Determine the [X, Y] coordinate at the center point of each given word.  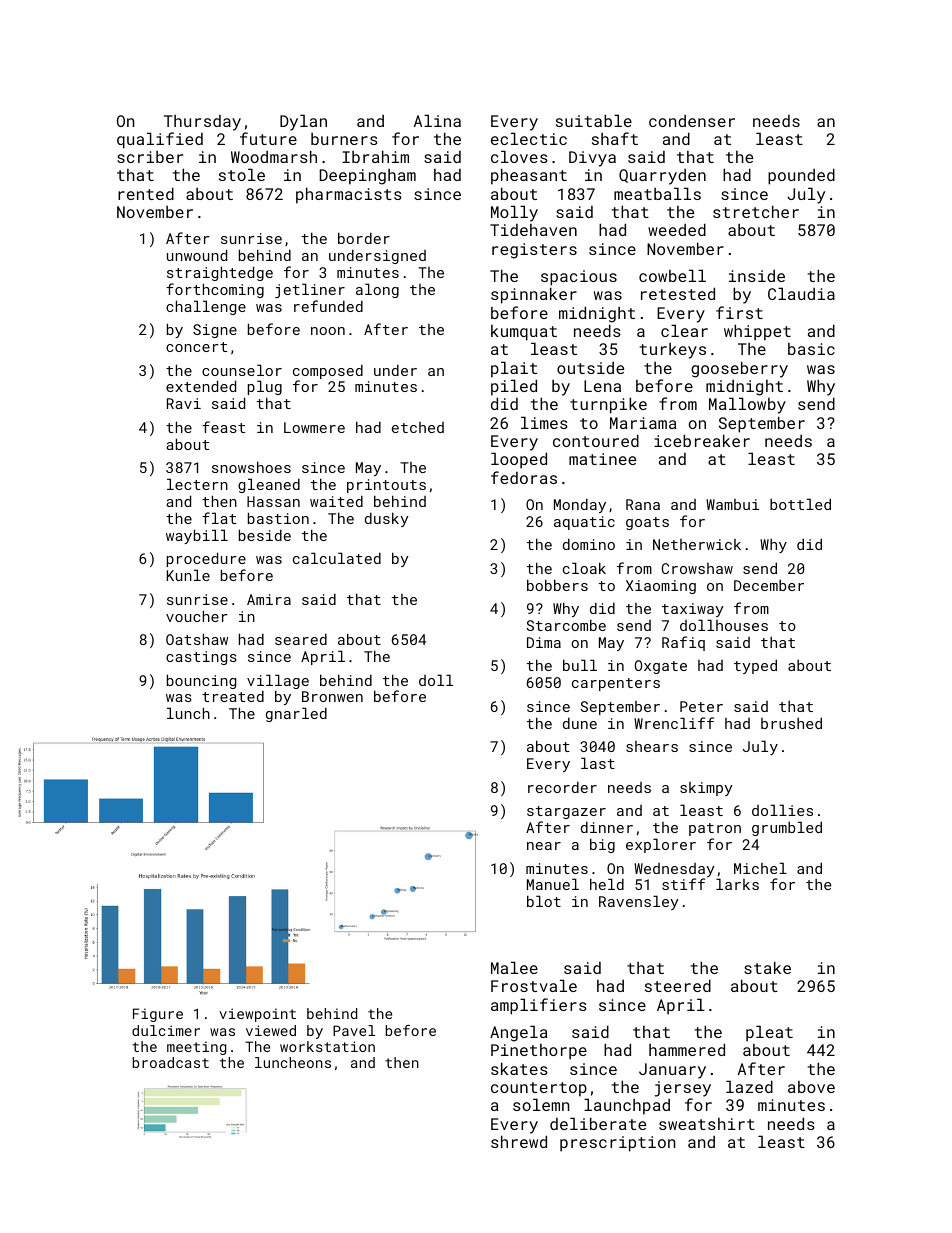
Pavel [354, 1030]
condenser [692, 121]
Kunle [188, 575]
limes [544, 422]
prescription [617, 1144]
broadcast [171, 1062]
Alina [437, 120]
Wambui [732, 504]
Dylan [303, 122]
